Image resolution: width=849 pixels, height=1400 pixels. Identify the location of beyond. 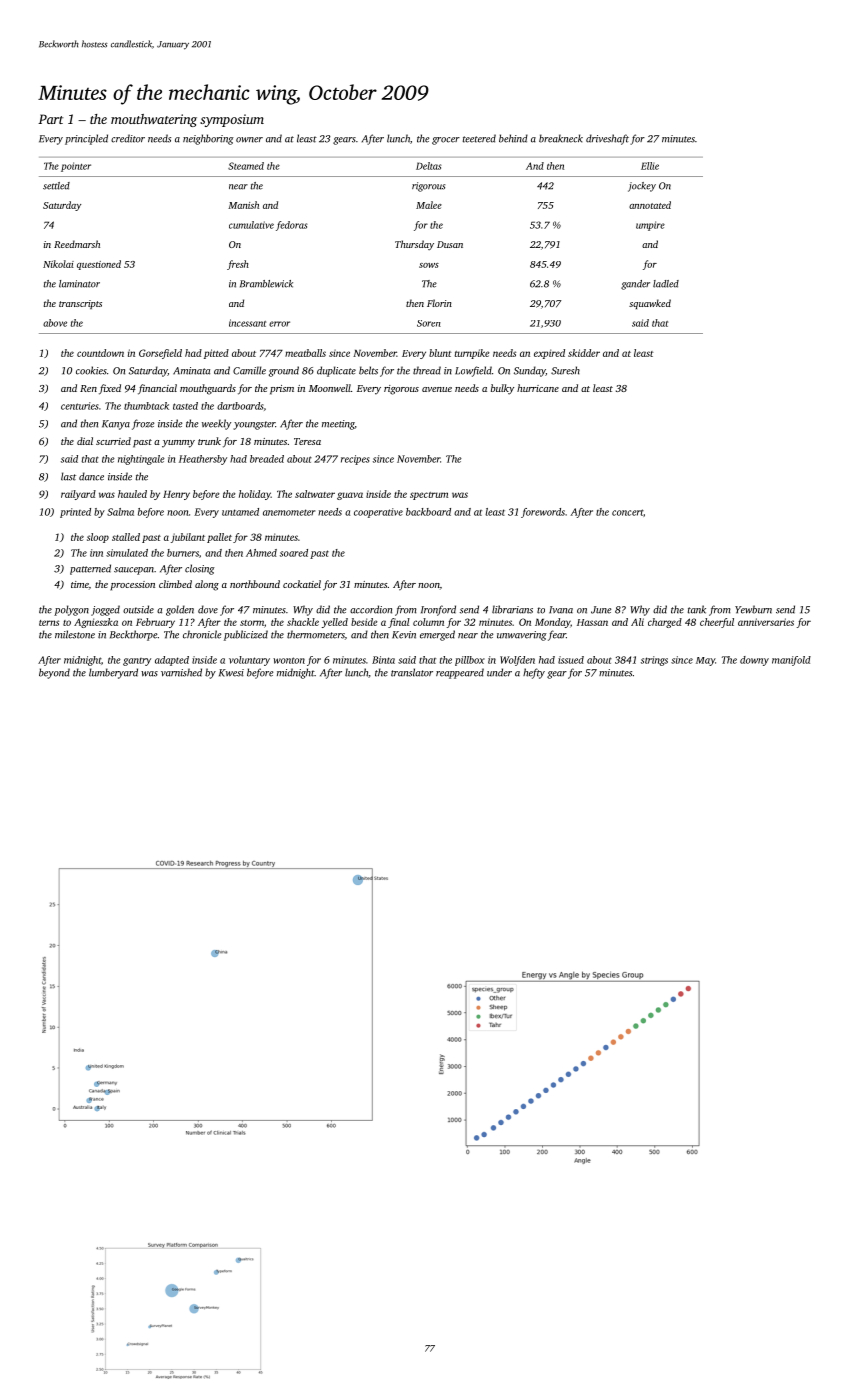
(54, 673).
